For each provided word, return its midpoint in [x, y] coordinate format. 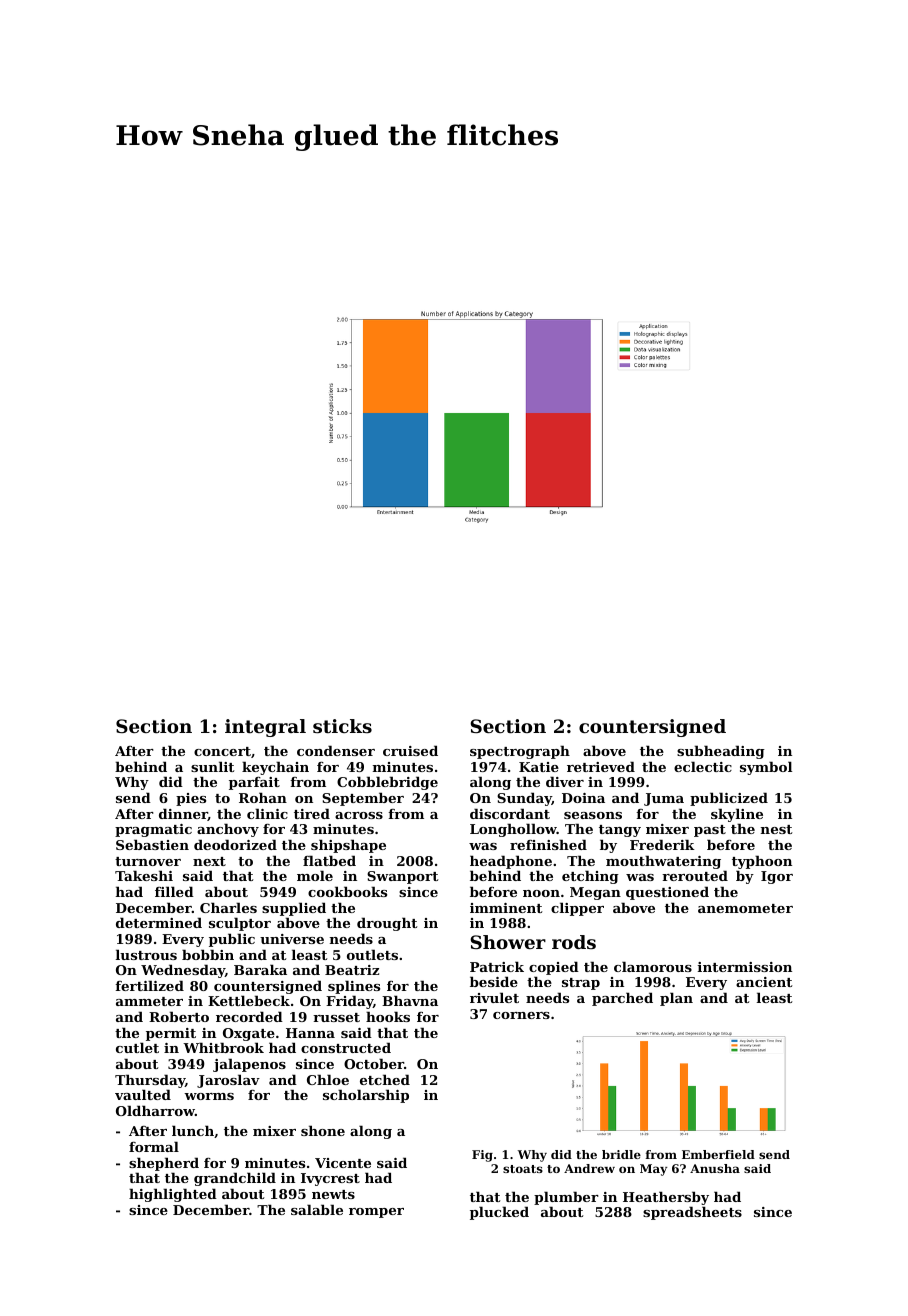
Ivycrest [330, 1179]
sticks [342, 726]
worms [209, 1096]
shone [323, 1130]
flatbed [329, 860]
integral [265, 728]
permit [171, 1034]
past [710, 831]
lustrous [146, 954]
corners [521, 1015]
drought [387, 924]
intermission [745, 967]
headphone [511, 862]
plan [676, 999]
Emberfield [718, 1154]
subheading [721, 752]
